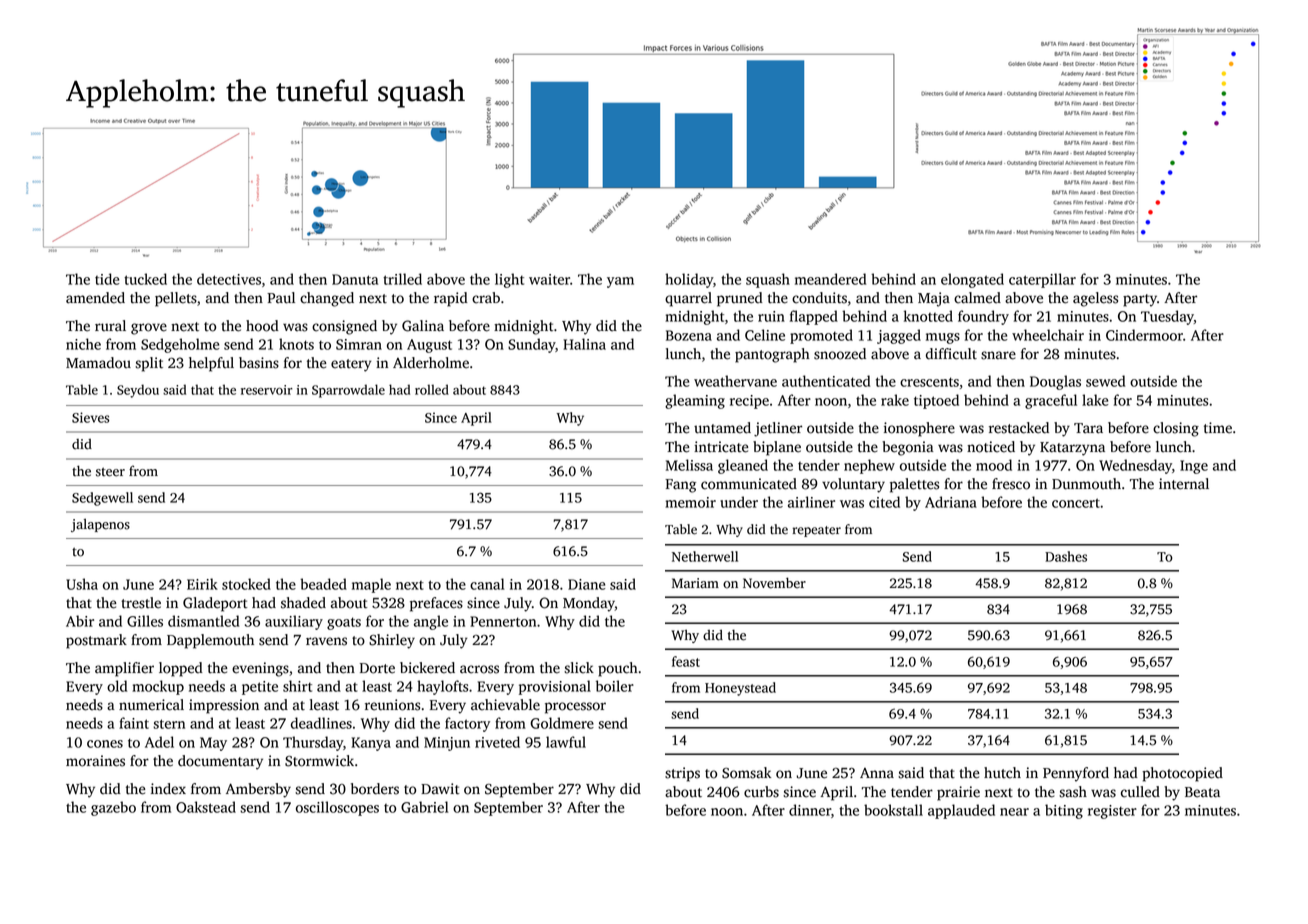  Describe the element at coordinates (615, 686) in the document. I see `boiler` at that location.
